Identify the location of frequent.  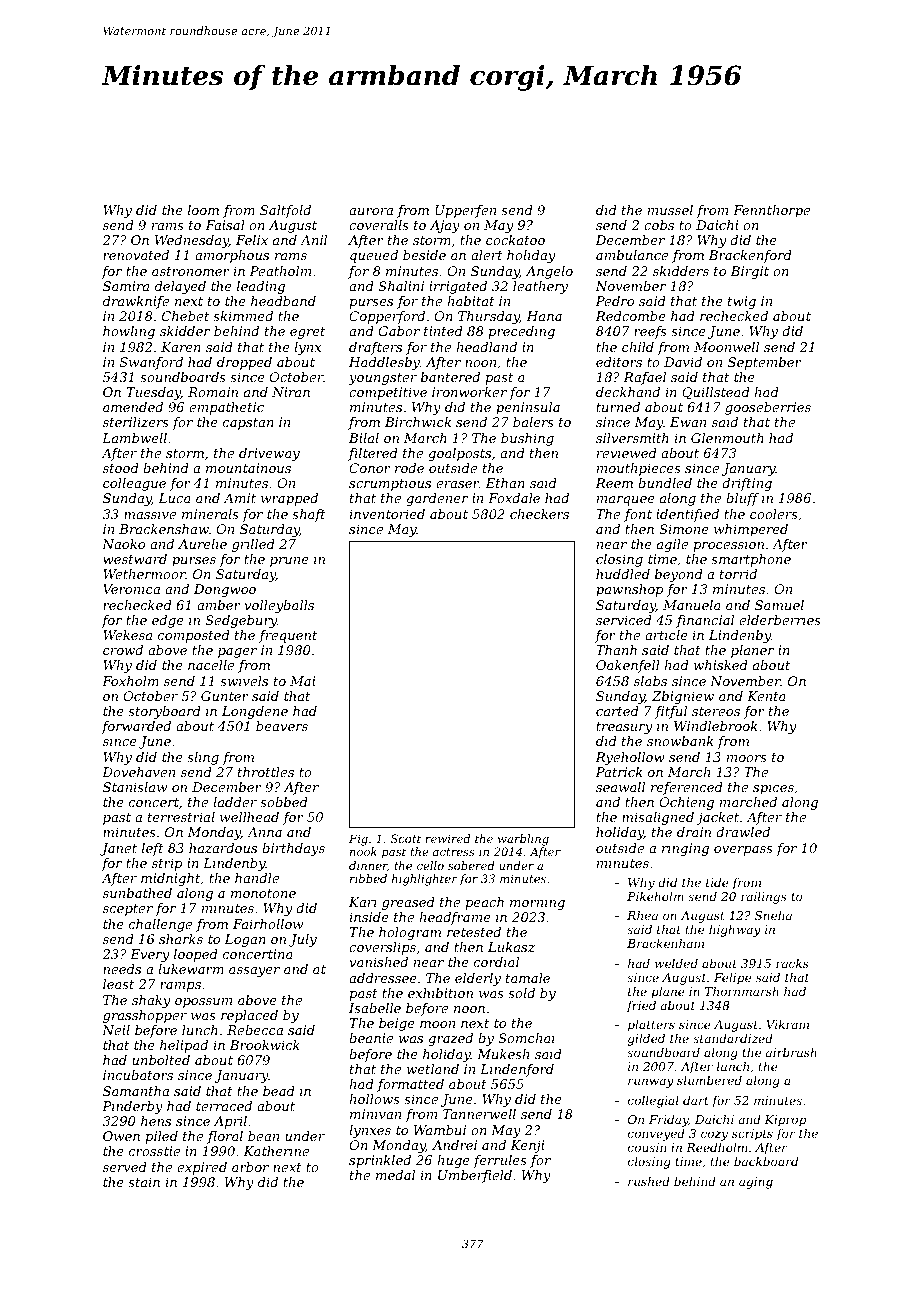
(288, 636).
